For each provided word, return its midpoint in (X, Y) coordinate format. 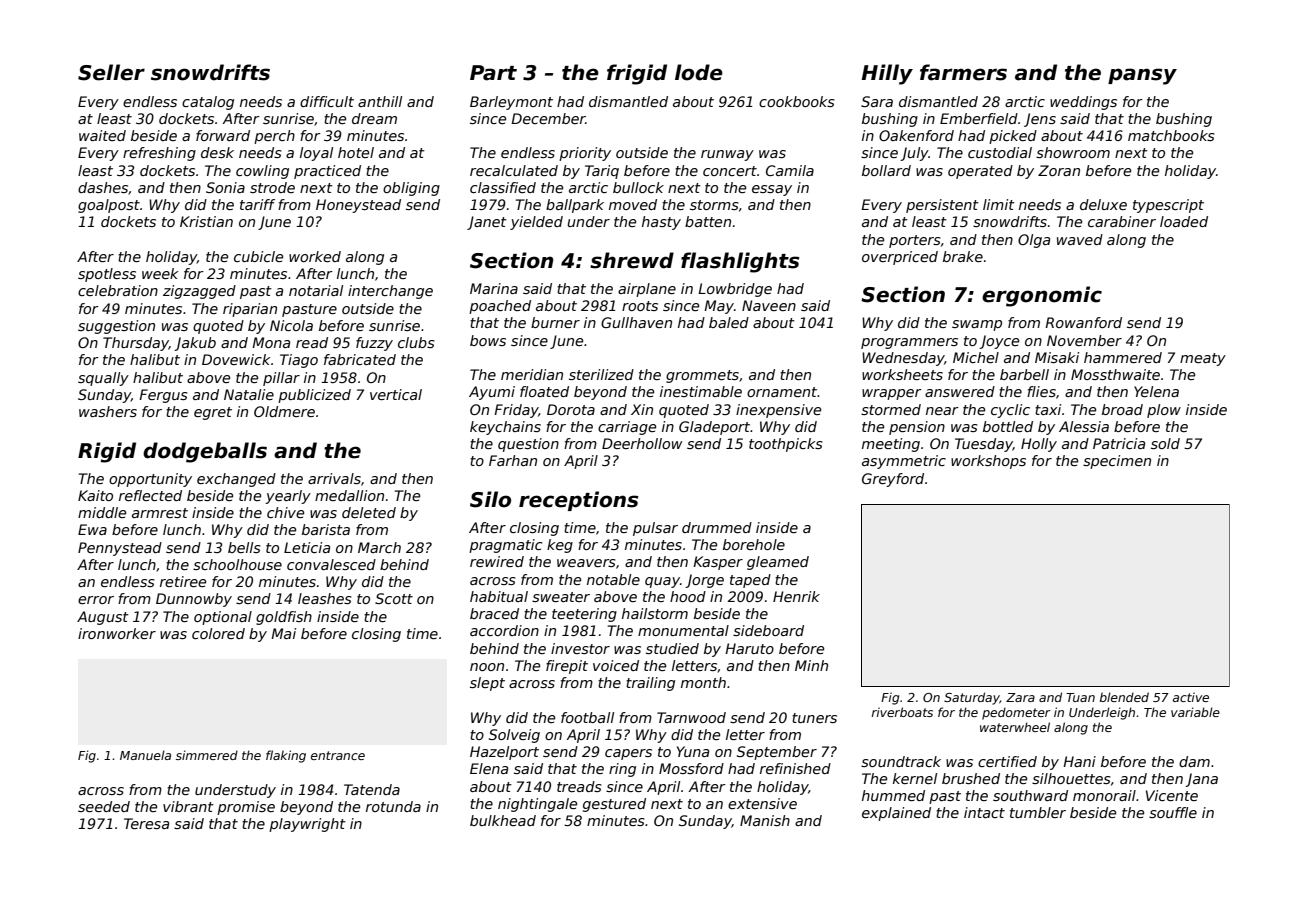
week (160, 273)
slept (487, 684)
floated (544, 391)
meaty (1203, 359)
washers (108, 411)
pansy (1142, 76)
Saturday (972, 698)
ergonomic (1042, 296)
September (777, 753)
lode (699, 72)
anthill (380, 101)
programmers (909, 343)
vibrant (188, 806)
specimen (1117, 462)
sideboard (768, 630)
